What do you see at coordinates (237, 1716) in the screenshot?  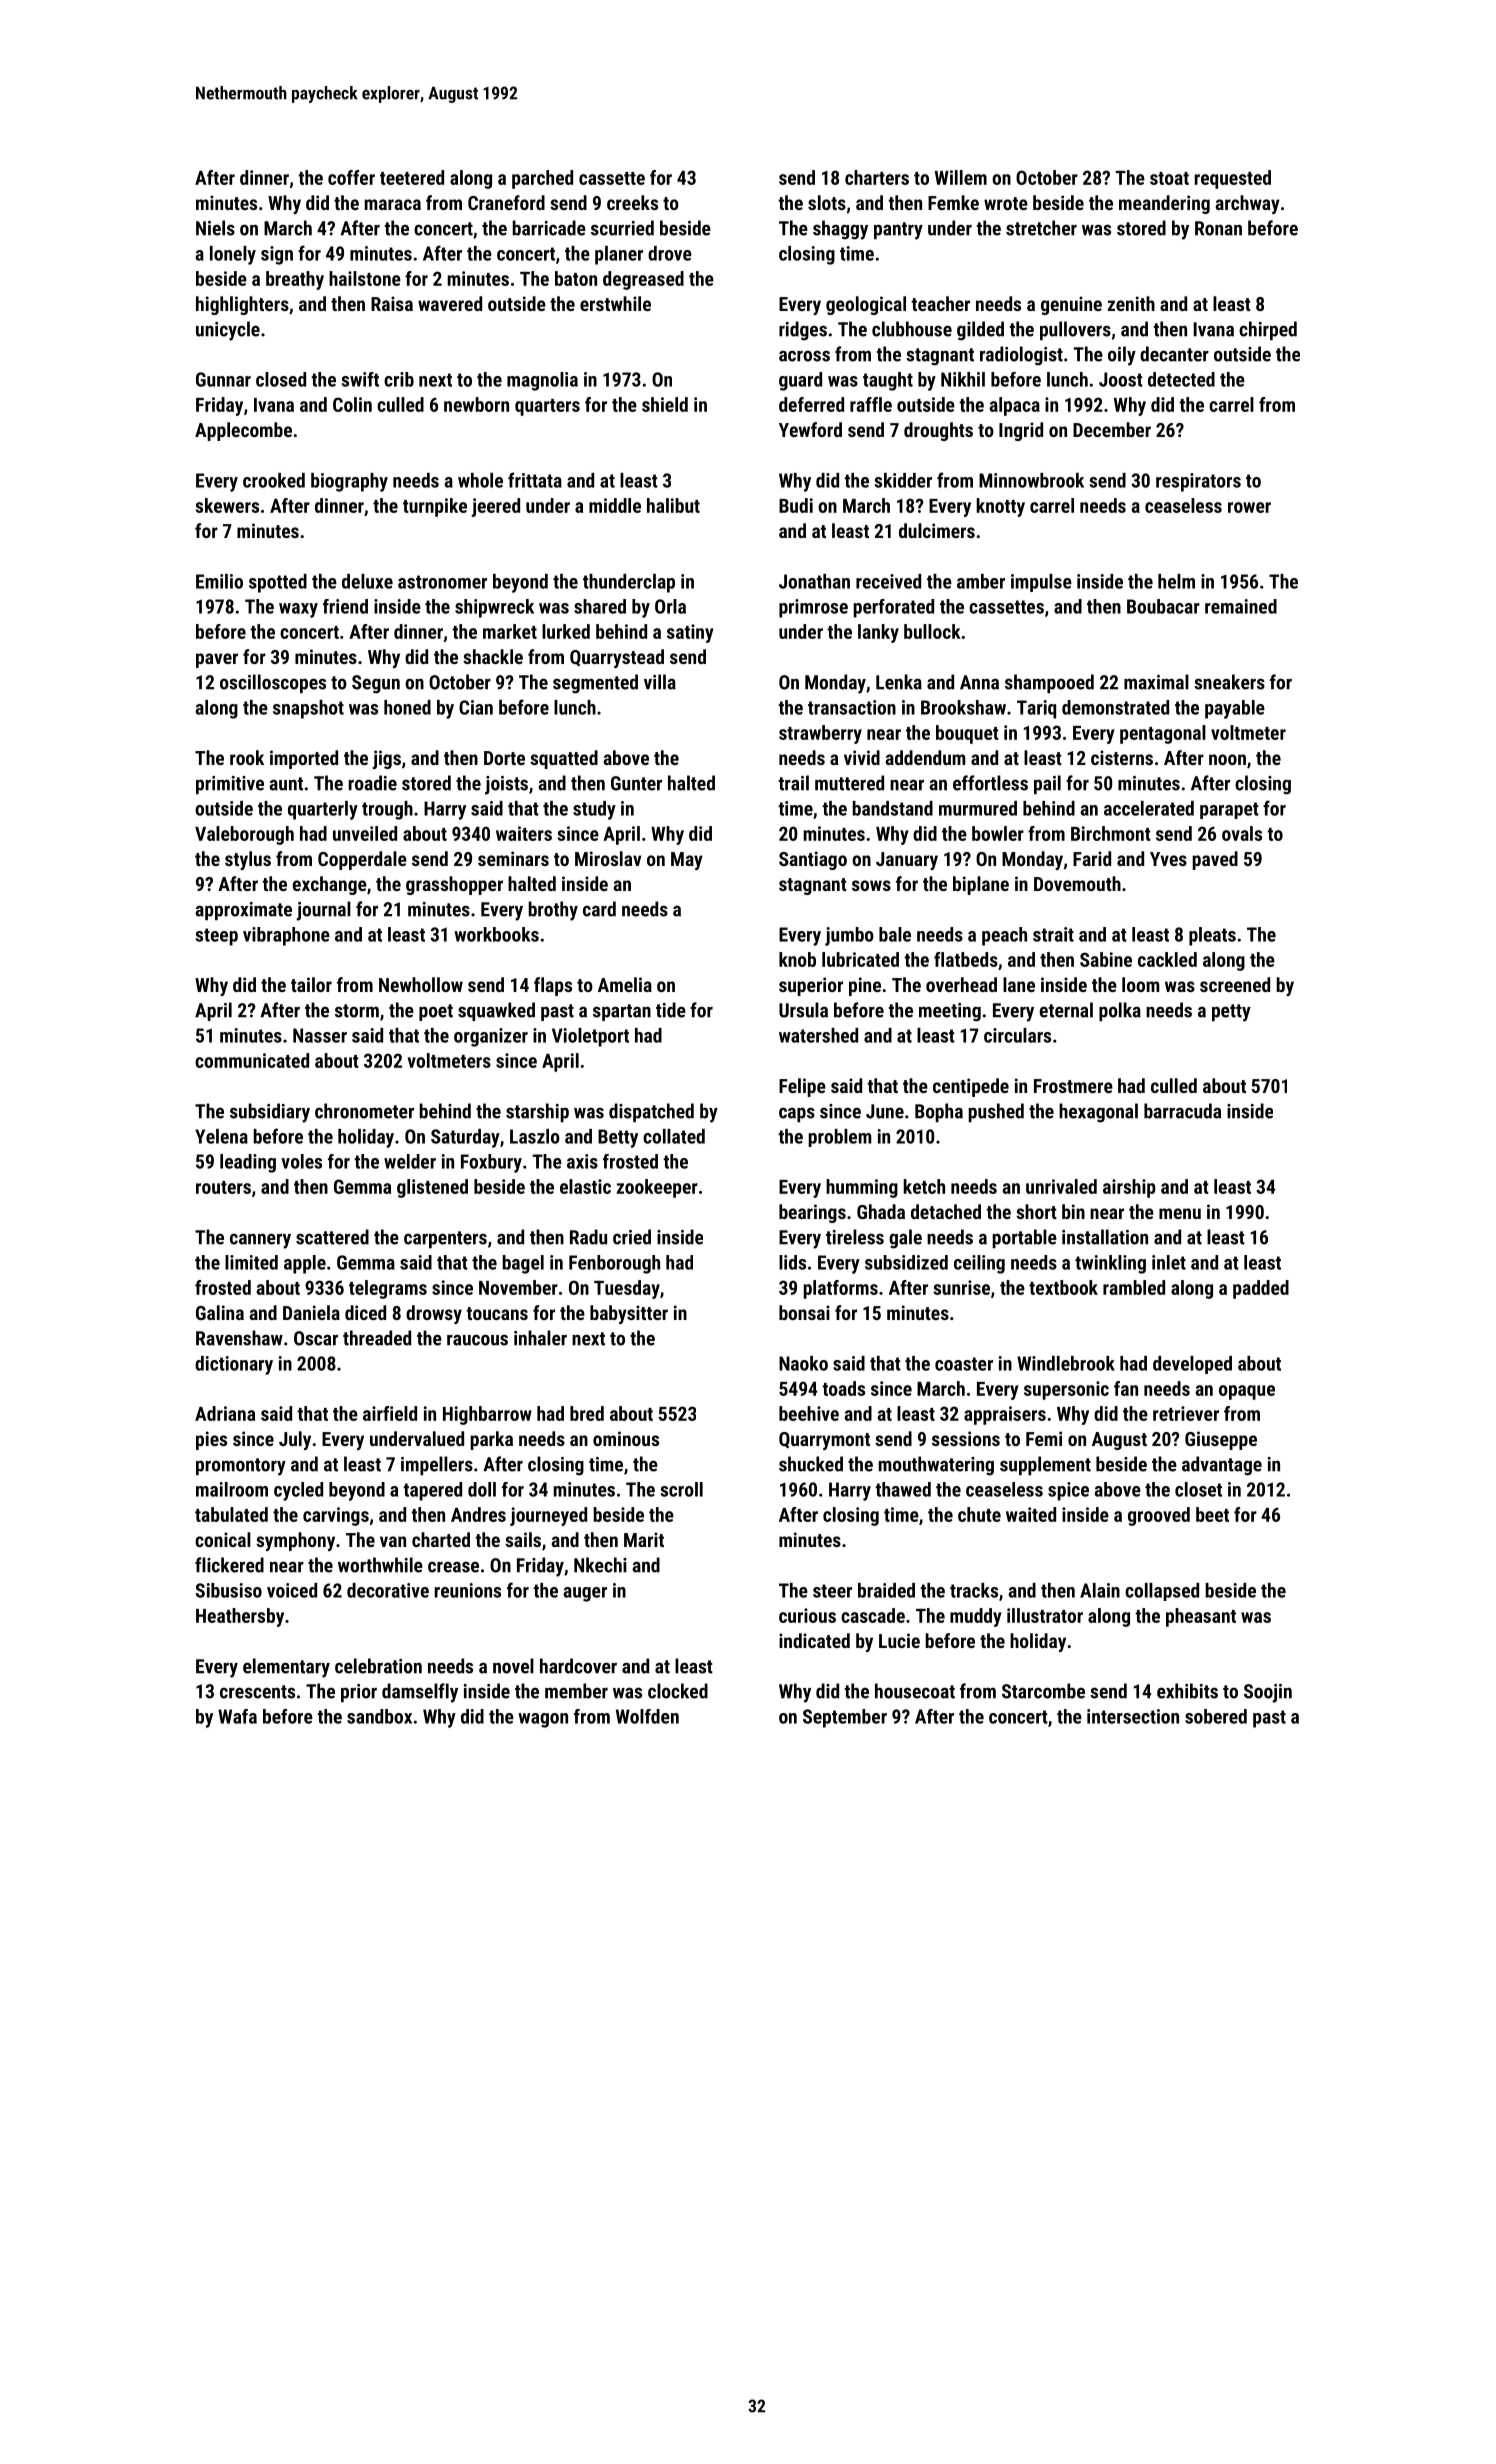 I see `Wafa` at bounding box center [237, 1716].
